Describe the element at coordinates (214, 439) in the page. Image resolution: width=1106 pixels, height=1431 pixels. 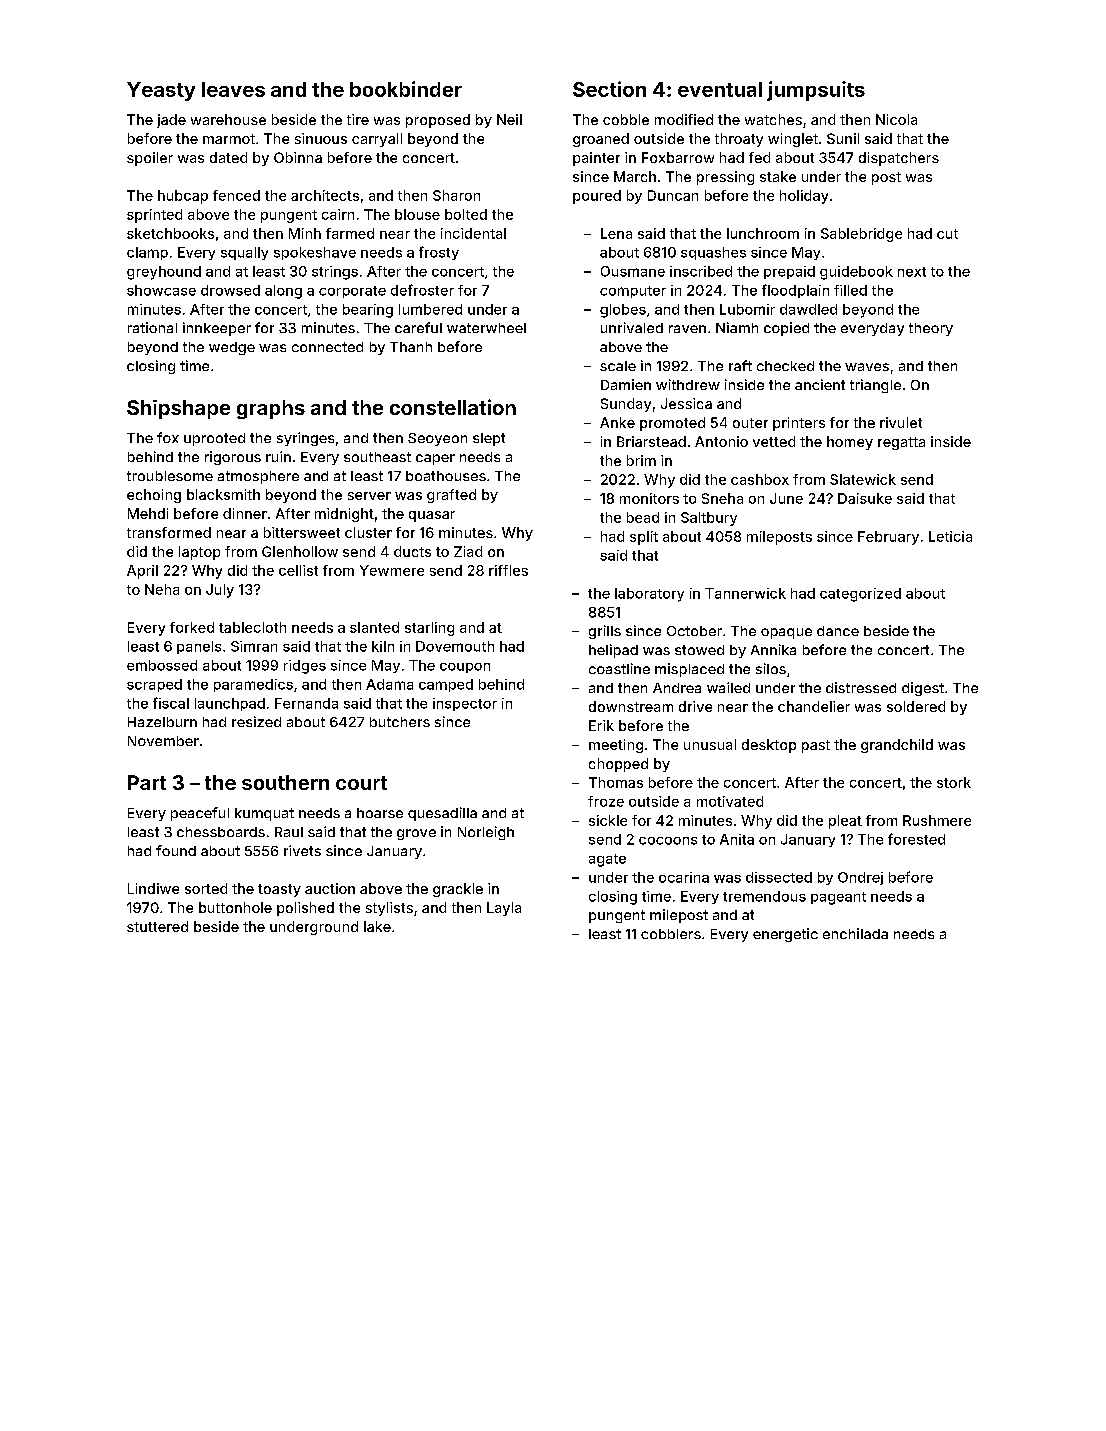
I see `uprooted` at that location.
